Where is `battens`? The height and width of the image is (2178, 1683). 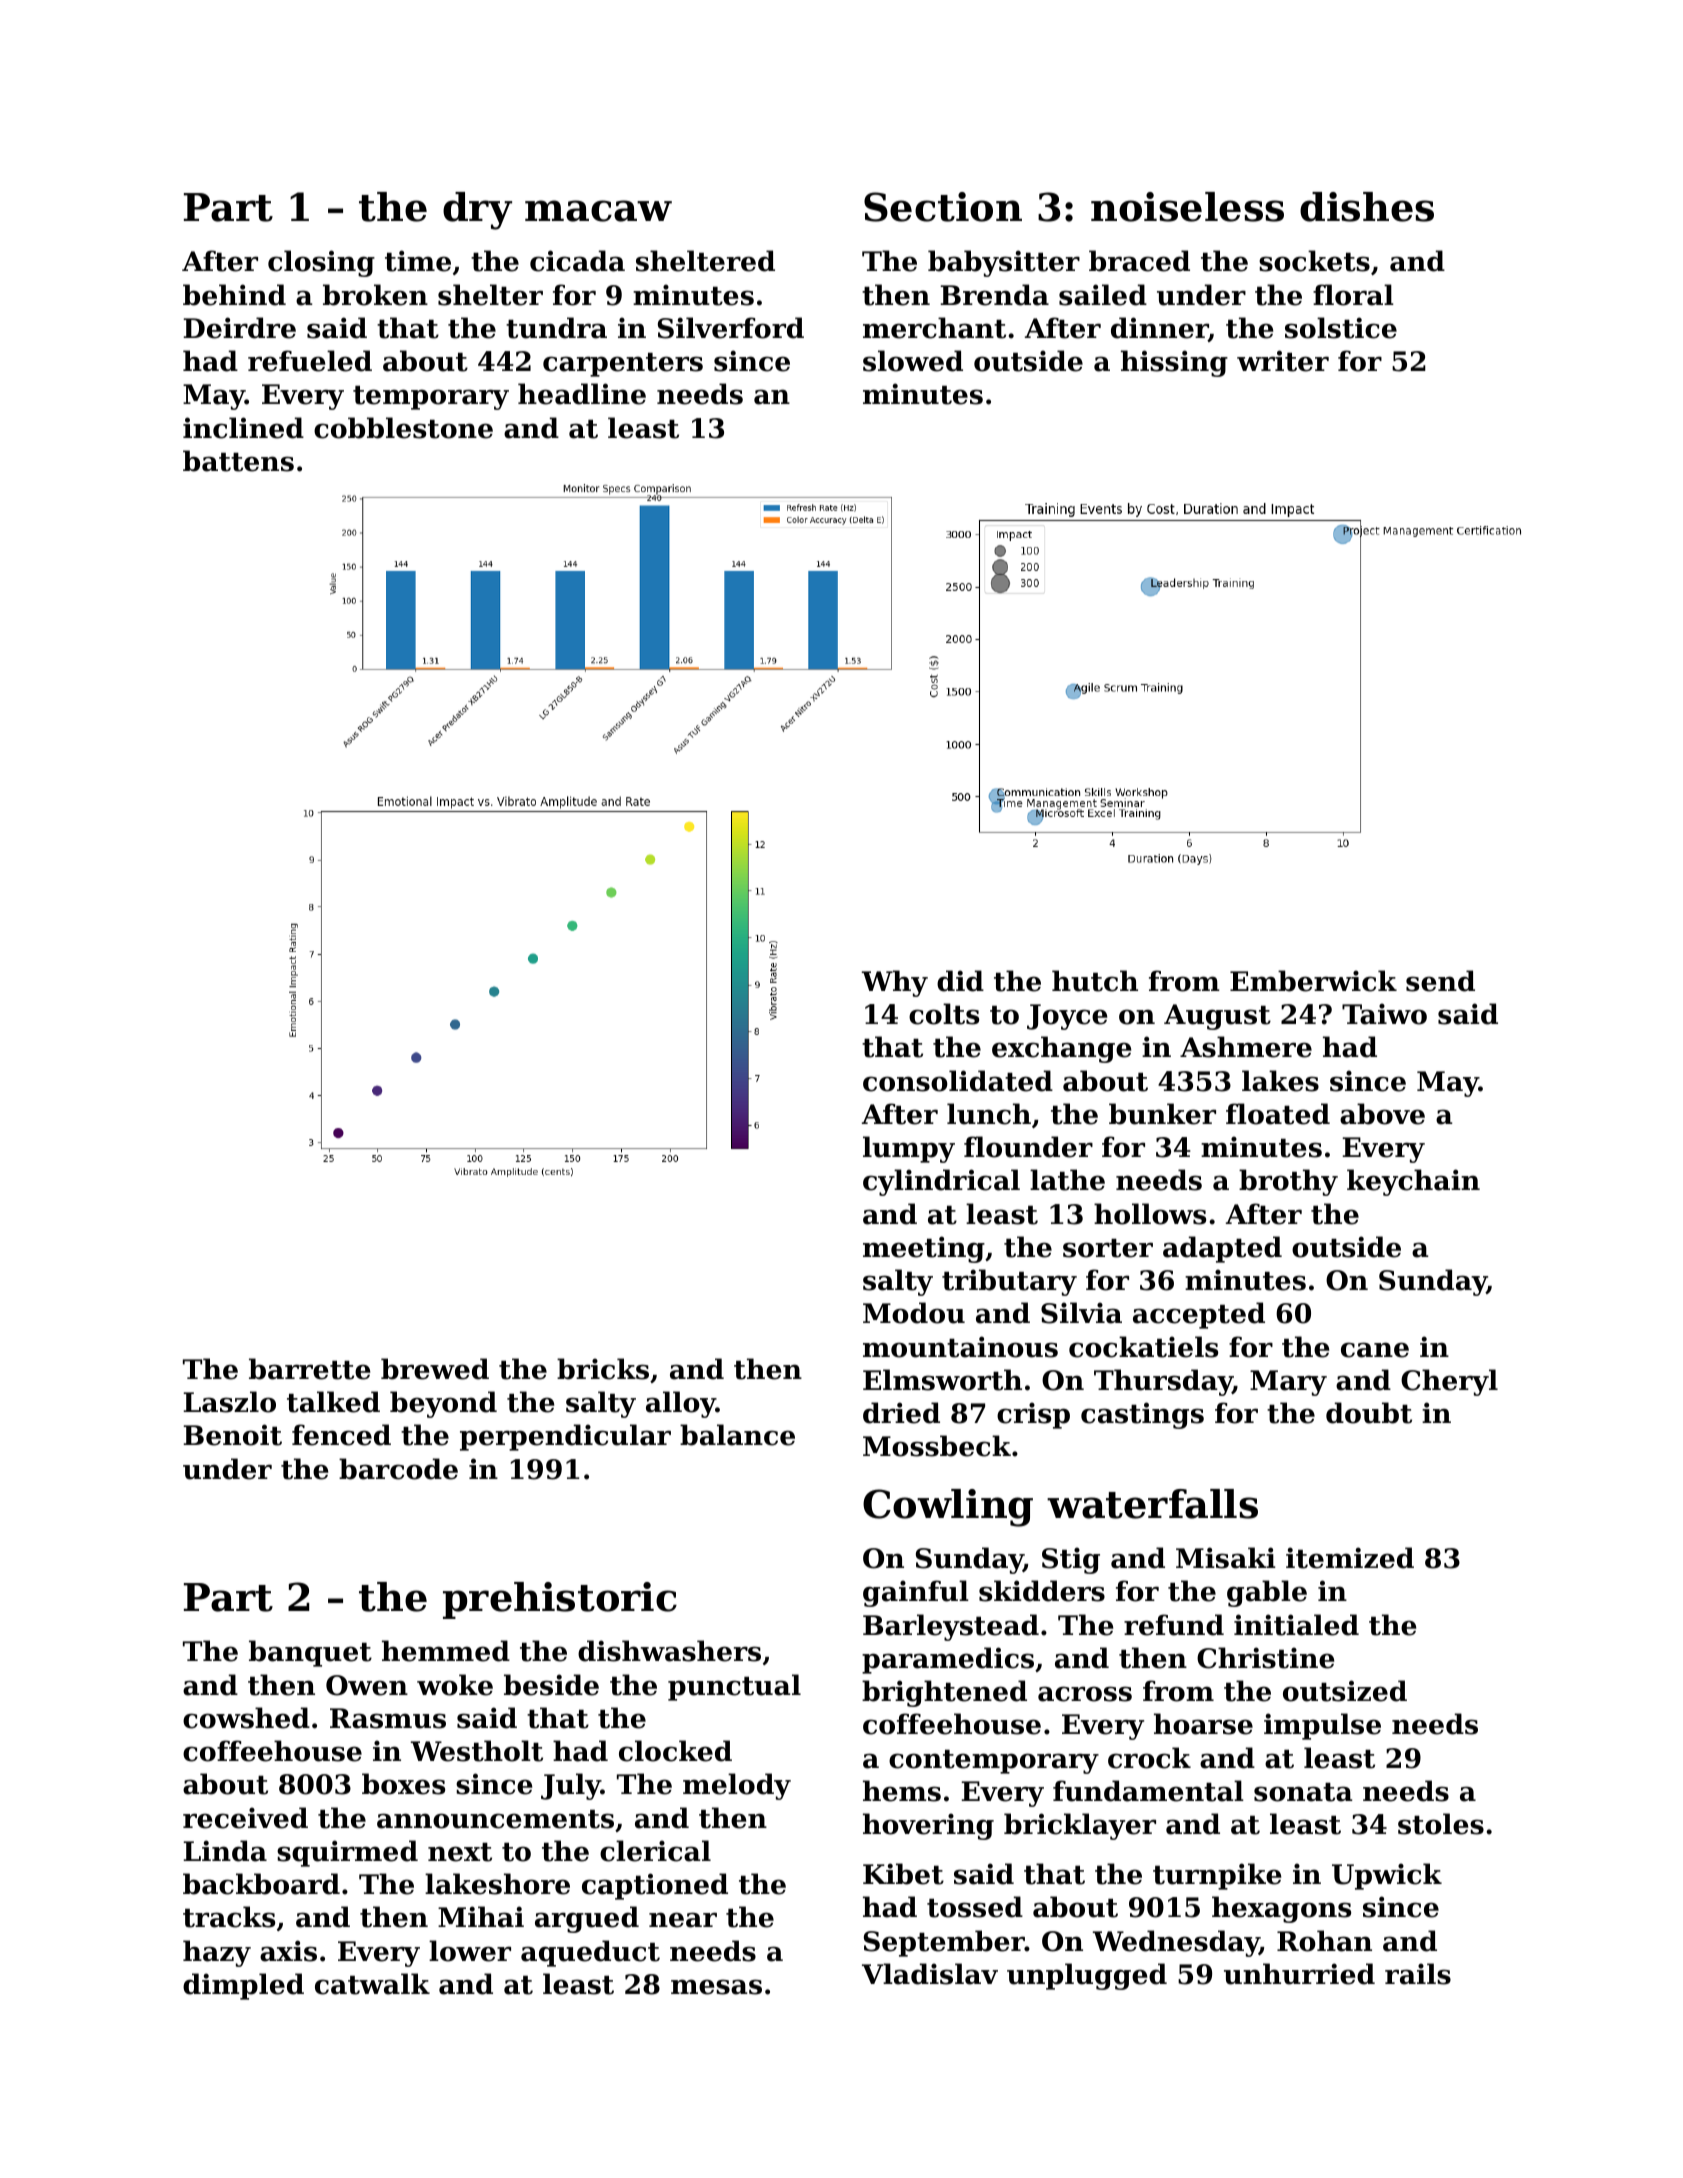 battens is located at coordinates (238, 461).
